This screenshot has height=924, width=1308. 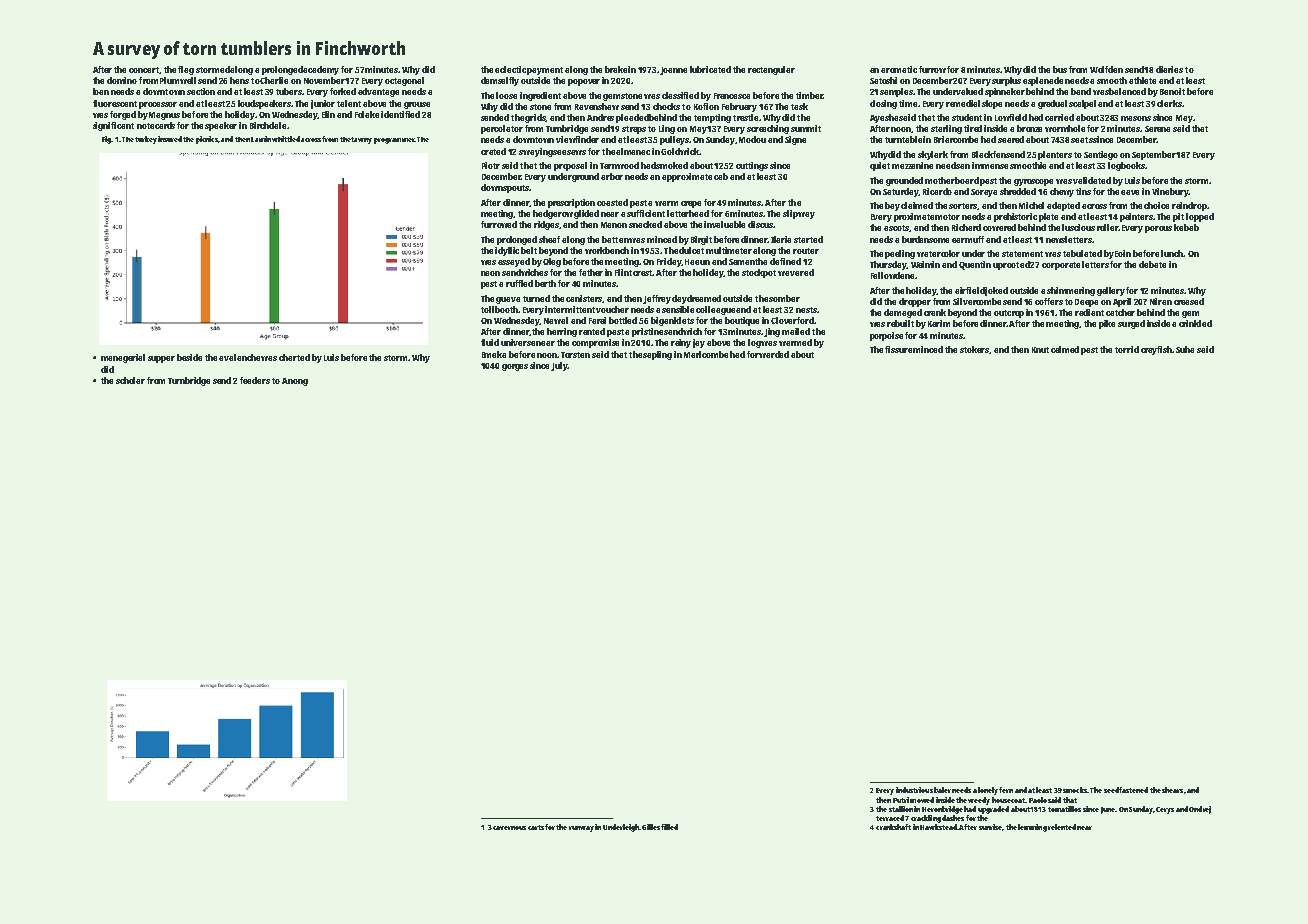 What do you see at coordinates (519, 342) in the screenshot?
I see `universe` at bounding box center [519, 342].
